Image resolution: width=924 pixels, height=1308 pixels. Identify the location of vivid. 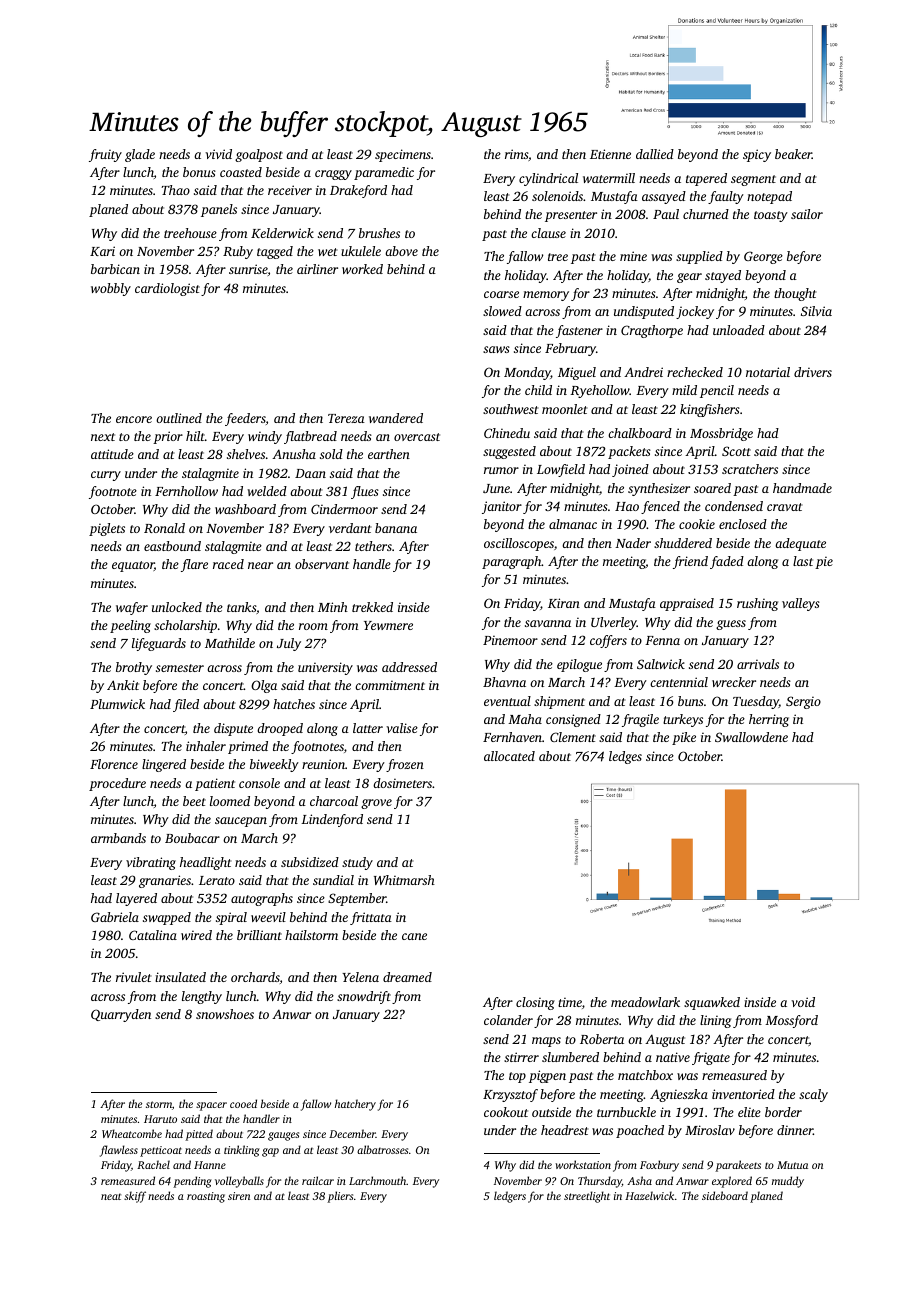
(218, 154).
